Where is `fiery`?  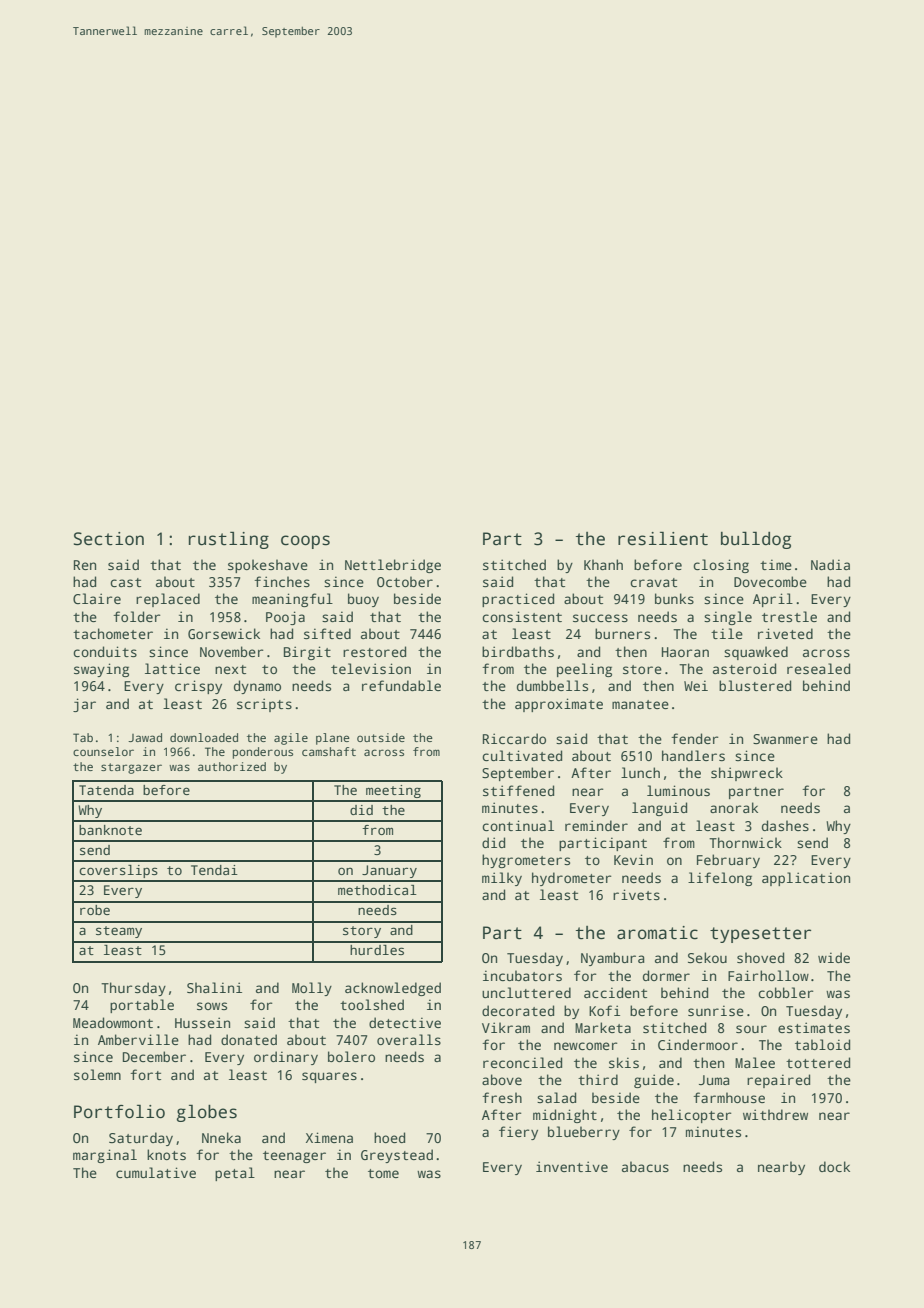
fiery is located at coordinates (518, 1133).
